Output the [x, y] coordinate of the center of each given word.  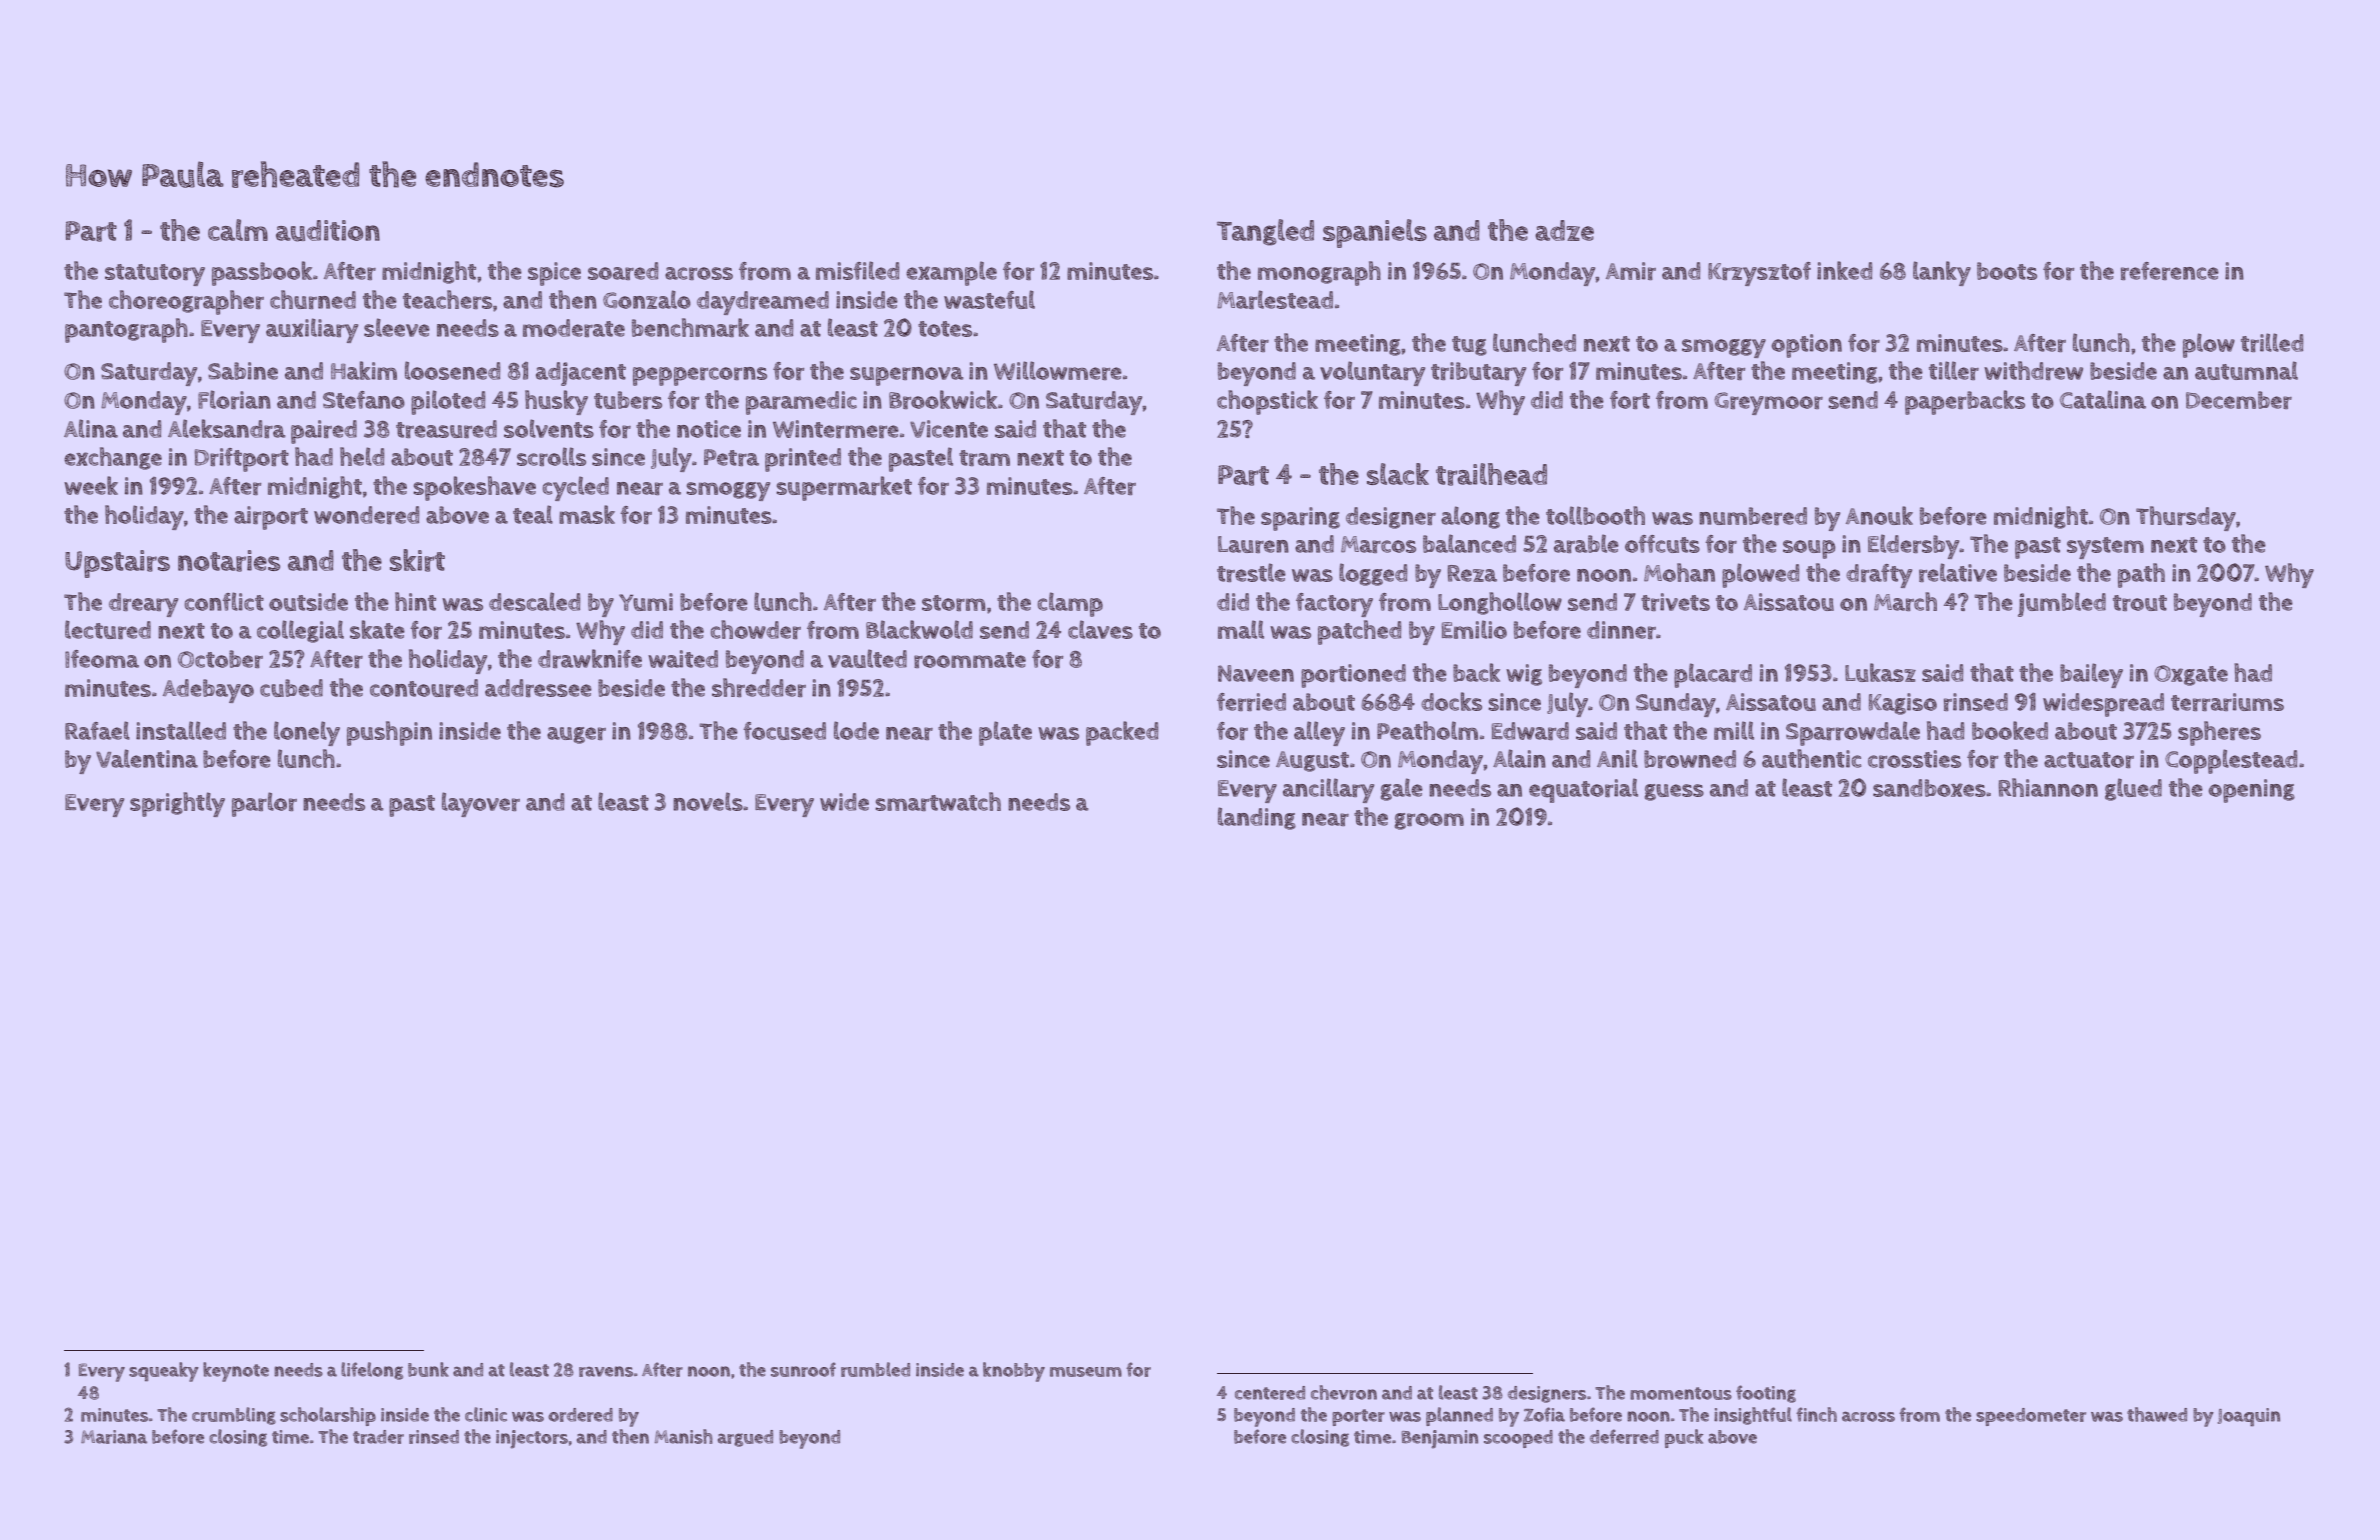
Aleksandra [227, 428]
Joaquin [2249, 1417]
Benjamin [1439, 1439]
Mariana [114, 1437]
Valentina [147, 758]
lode [856, 730]
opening [2251, 791]
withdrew [2033, 370]
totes [945, 329]
